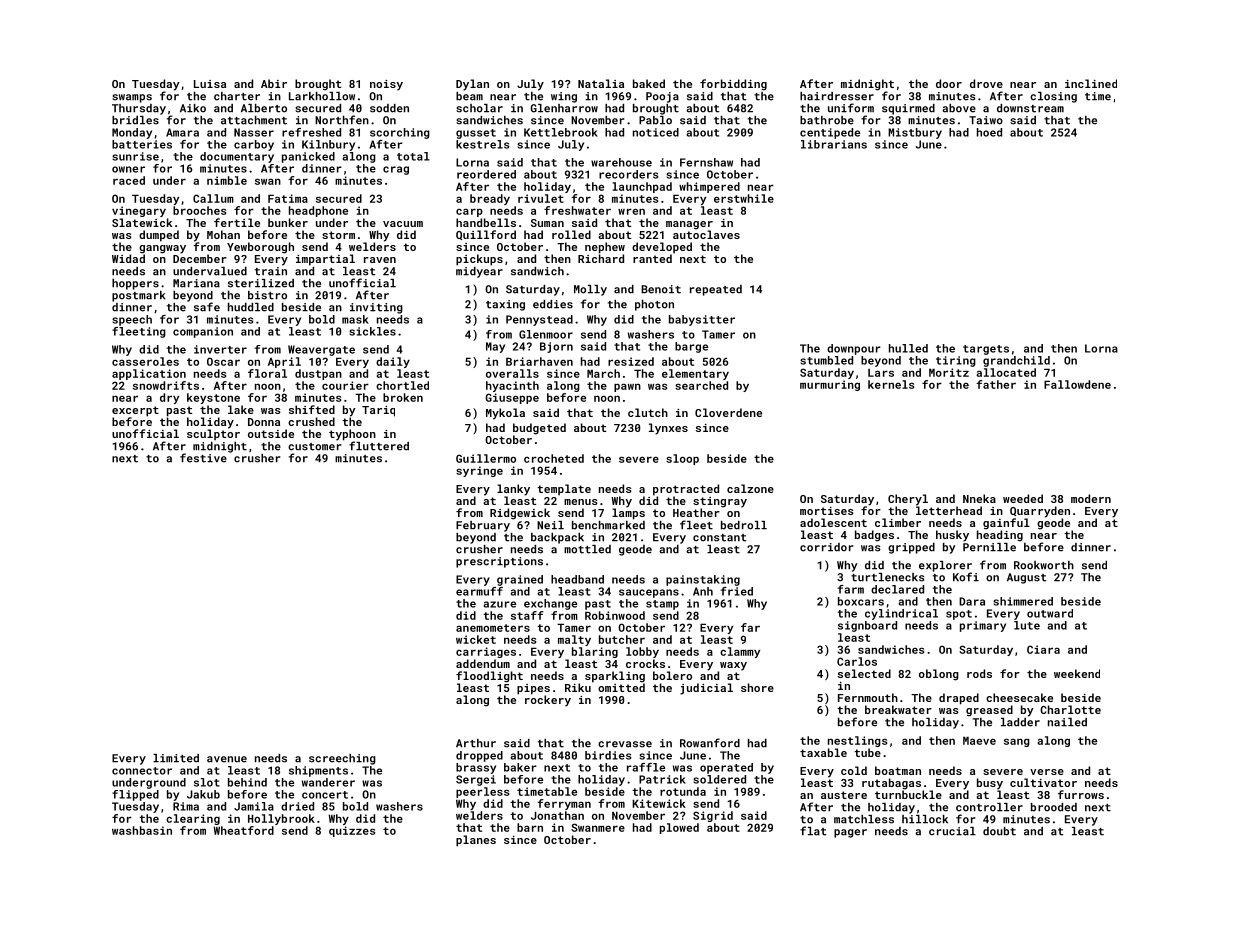  Describe the element at coordinates (479, 591) in the screenshot. I see `earmuff` at that location.
